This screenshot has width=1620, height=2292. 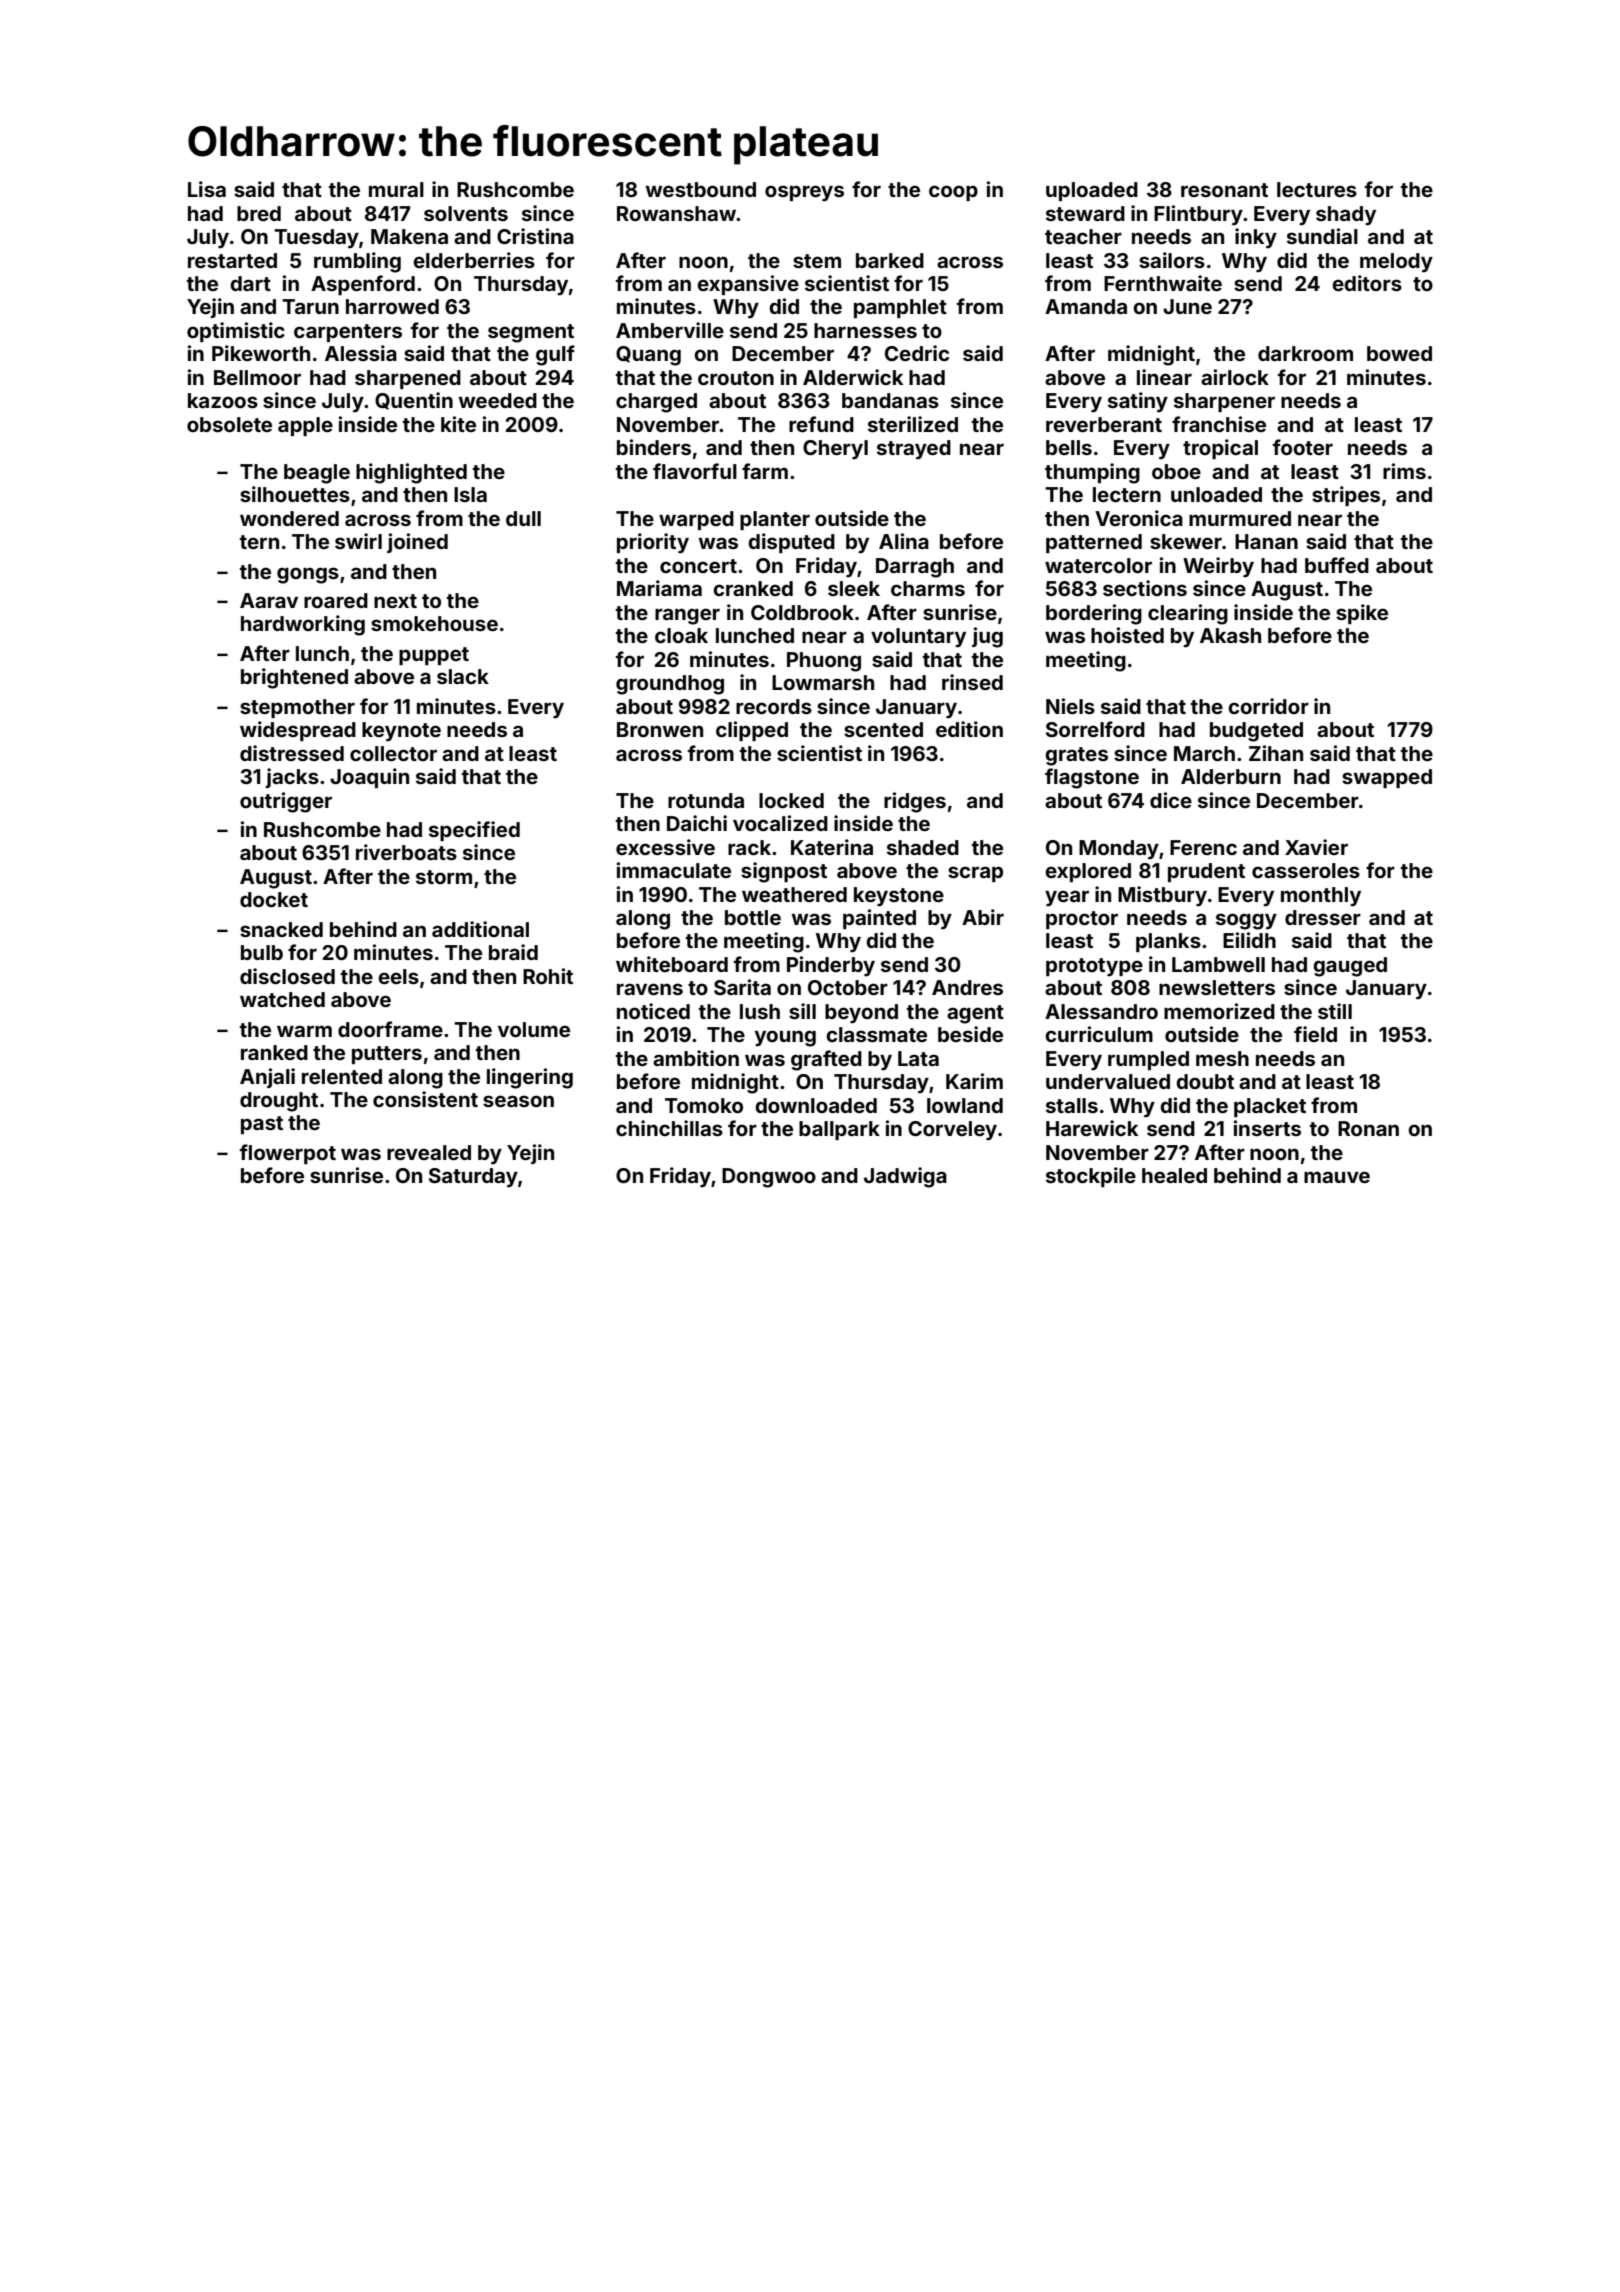 What do you see at coordinates (1246, 921) in the screenshot?
I see `soggy` at bounding box center [1246, 921].
